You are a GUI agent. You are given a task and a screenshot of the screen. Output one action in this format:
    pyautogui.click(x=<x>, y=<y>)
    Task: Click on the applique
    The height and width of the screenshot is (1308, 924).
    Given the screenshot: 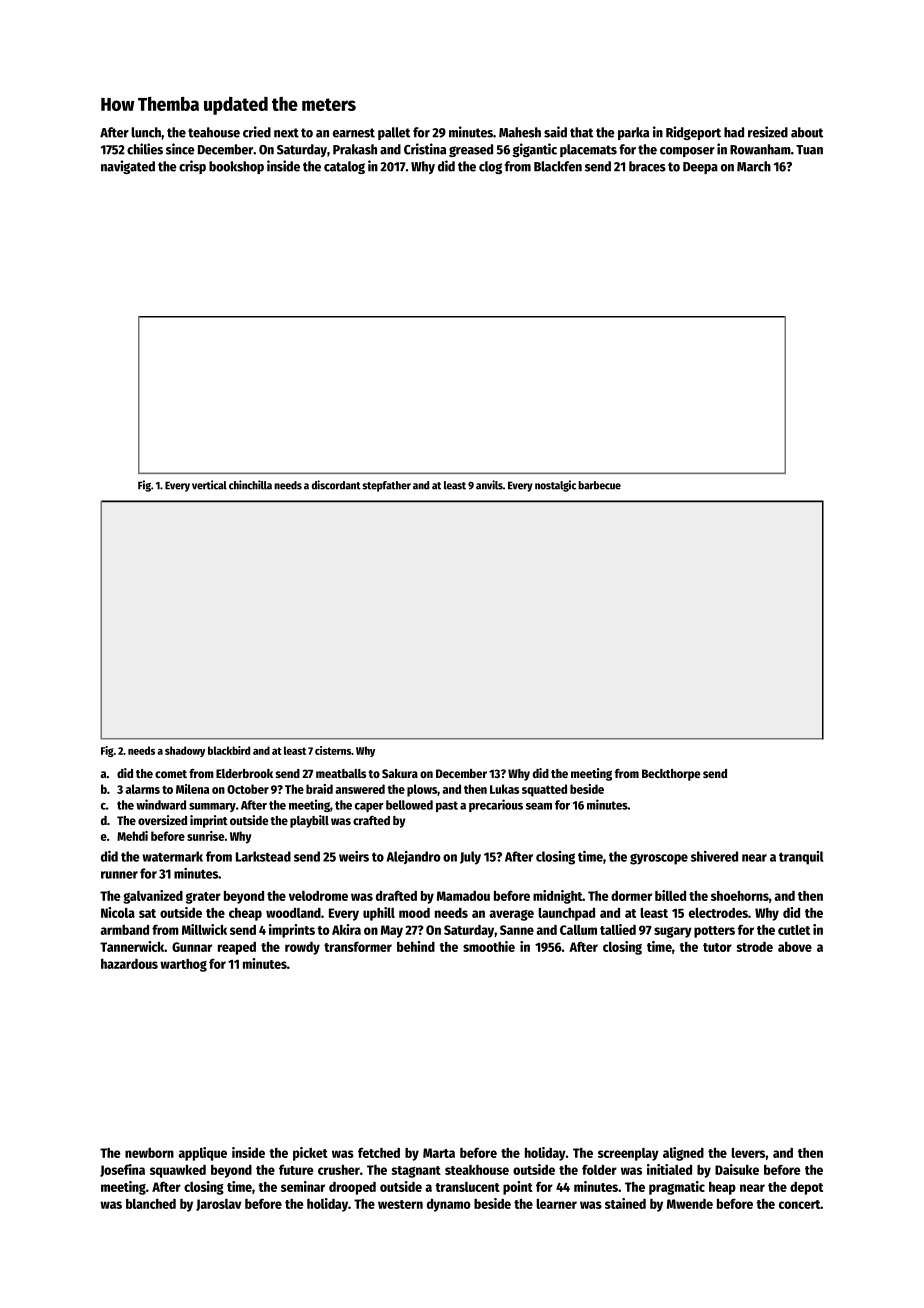 What is the action you would take?
    pyautogui.click(x=202, y=1154)
